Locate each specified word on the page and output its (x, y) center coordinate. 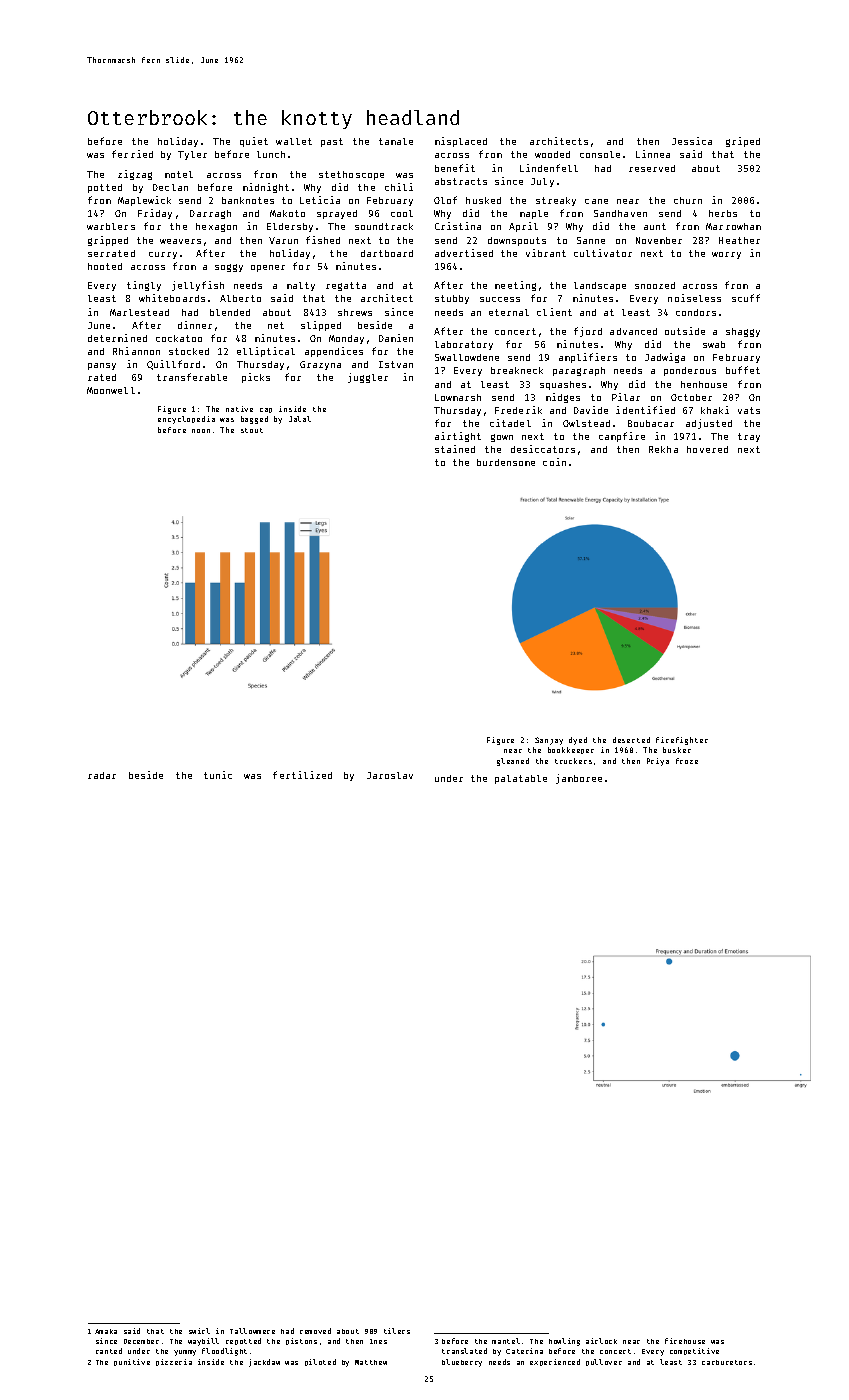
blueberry (462, 1363)
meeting (515, 286)
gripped (108, 241)
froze (687, 761)
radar (102, 775)
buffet (743, 370)
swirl (199, 1331)
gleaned (513, 762)
